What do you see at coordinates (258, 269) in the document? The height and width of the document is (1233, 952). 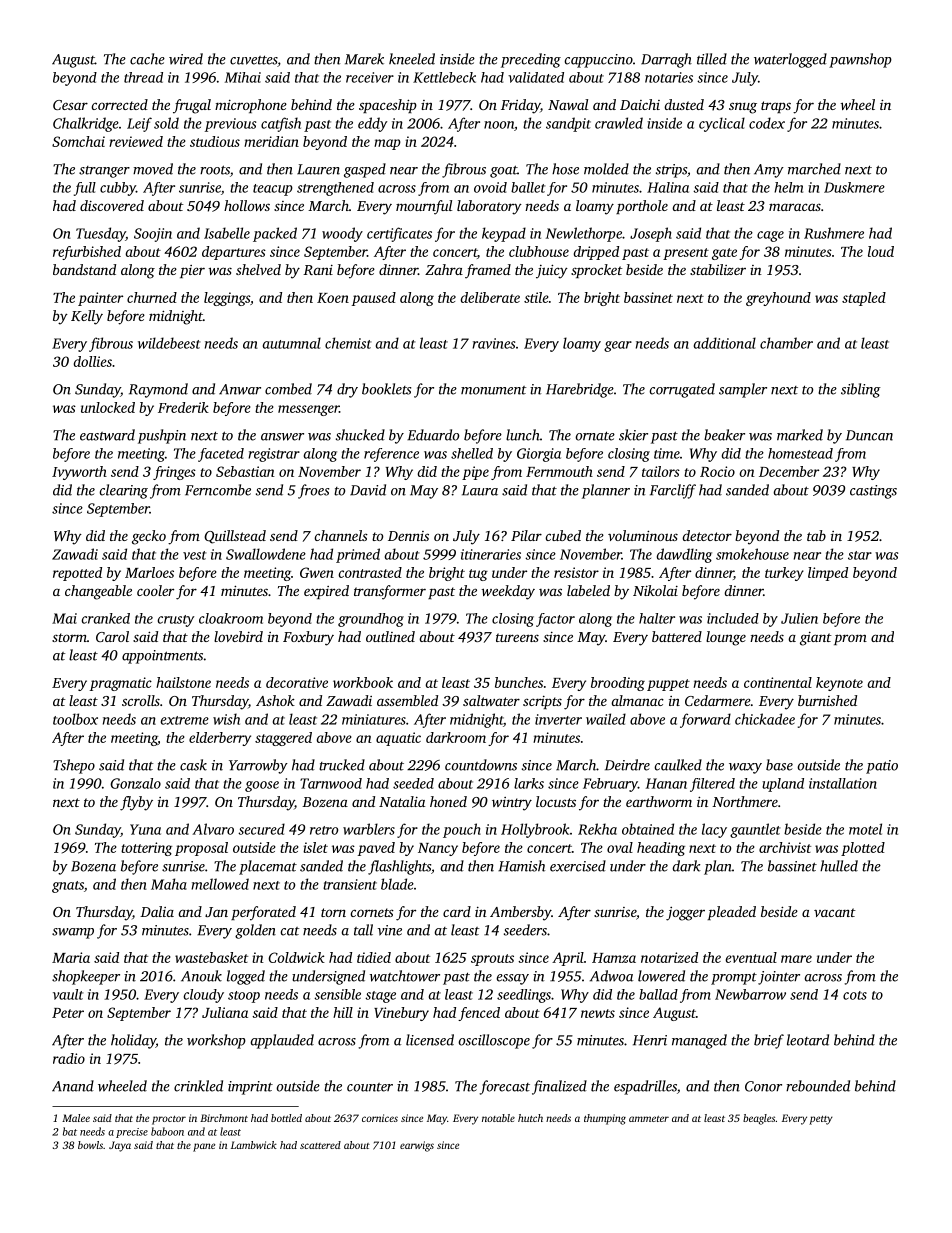 I see `shelved` at bounding box center [258, 269].
